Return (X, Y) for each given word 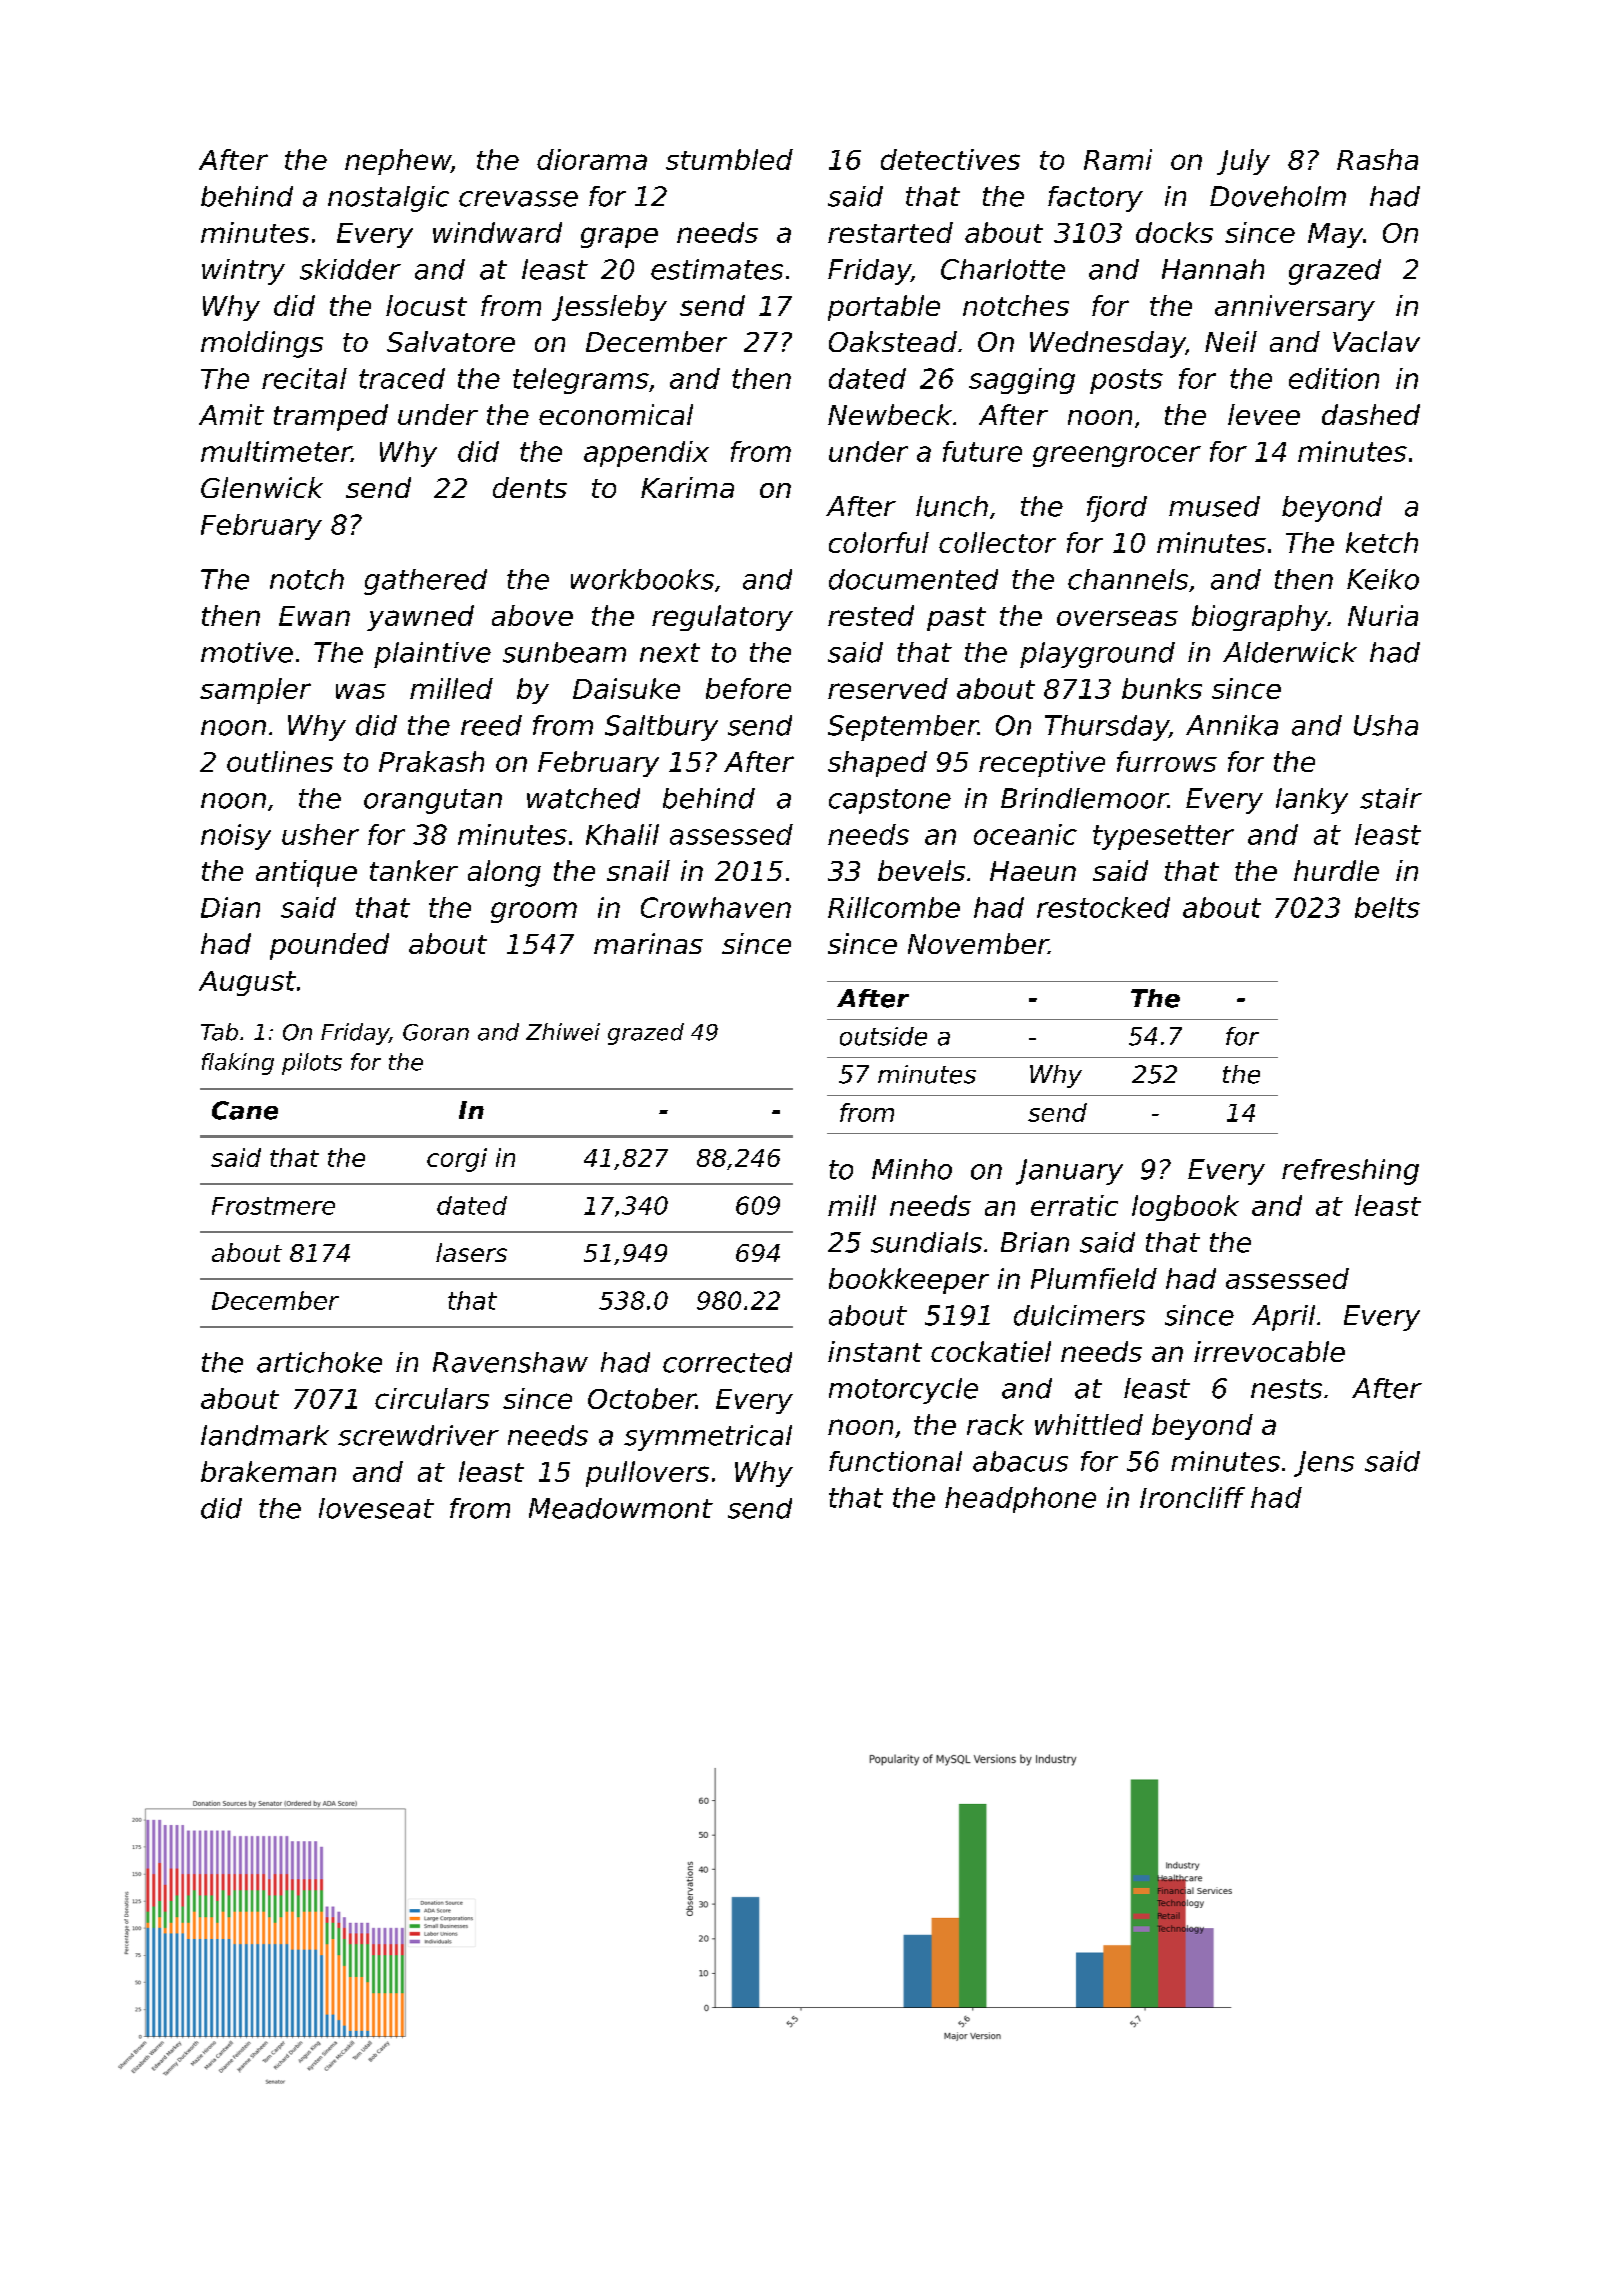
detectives (950, 159)
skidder (350, 269)
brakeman (268, 1471)
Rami (1118, 159)
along (504, 873)
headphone (1020, 1500)
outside (883, 1036)
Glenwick (262, 487)
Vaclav (1376, 341)
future (982, 451)
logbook (1185, 1208)
